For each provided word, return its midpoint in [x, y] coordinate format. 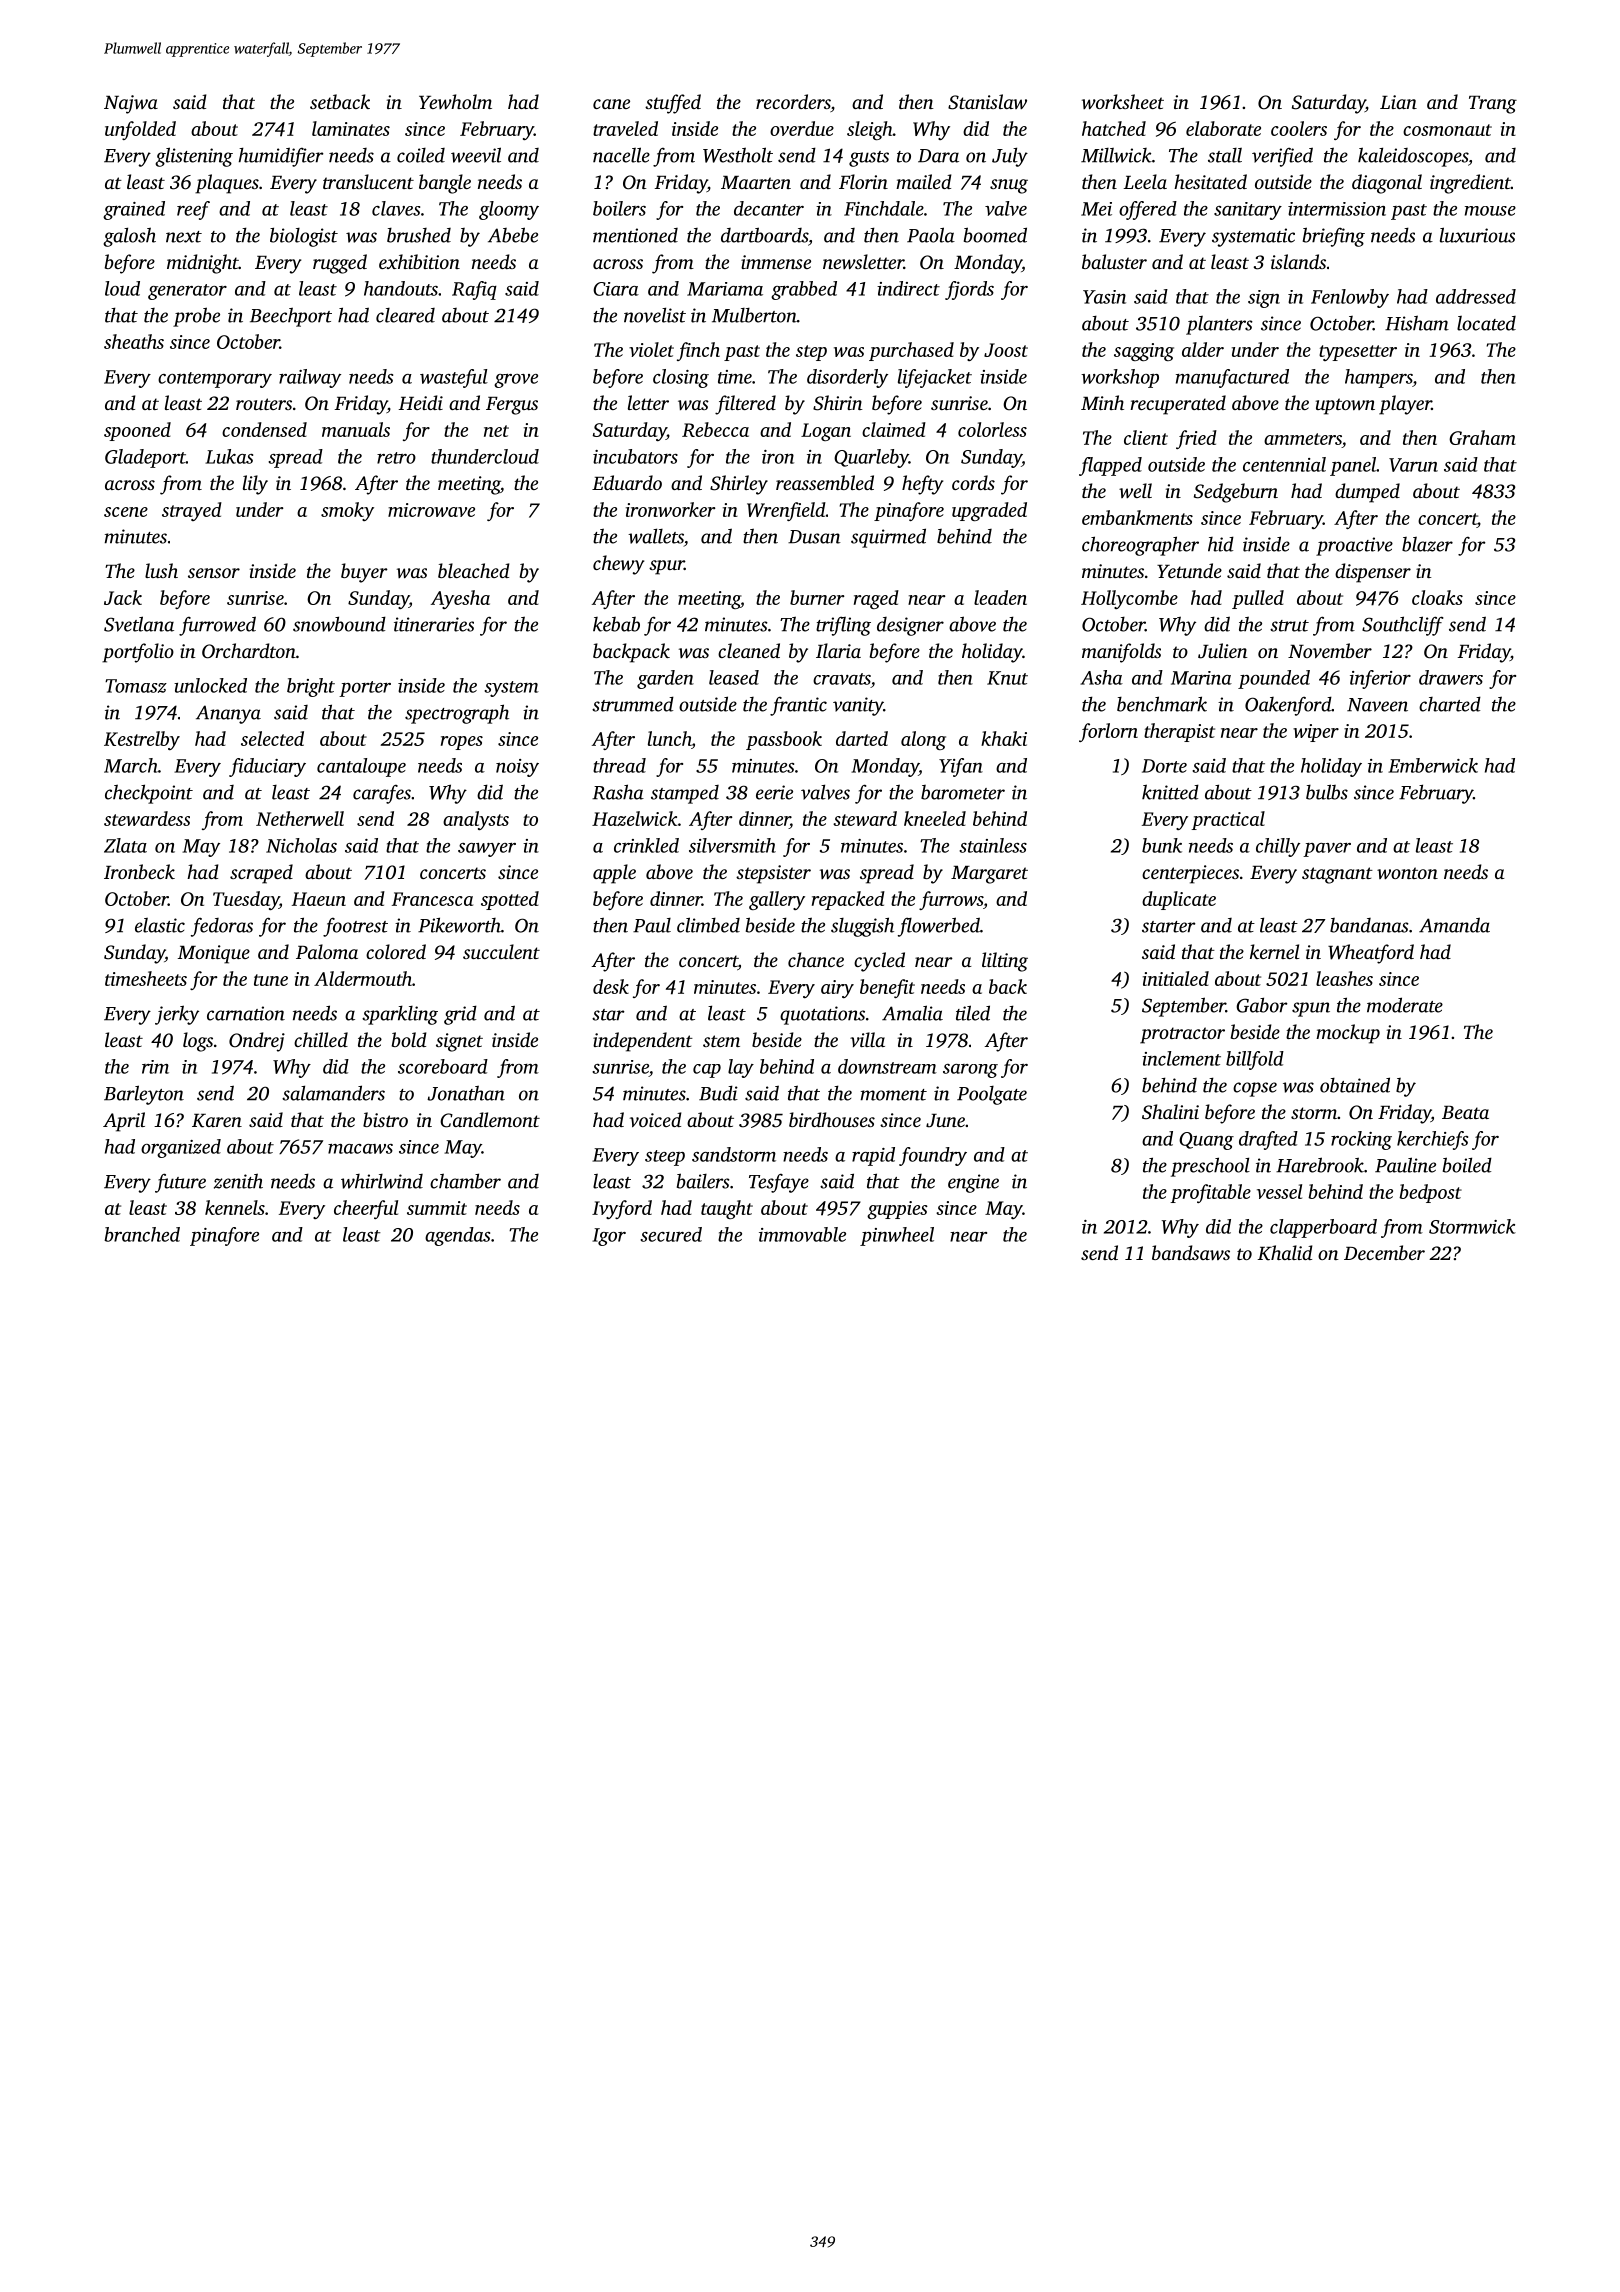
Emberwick [1433, 765]
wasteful [454, 378]
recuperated [1178, 405]
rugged [340, 264]
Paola [931, 235]
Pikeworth [459, 925]
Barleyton [144, 1095]
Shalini [1170, 1112]
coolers [1299, 128]
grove [516, 381]
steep [665, 1158]
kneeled [935, 818]
